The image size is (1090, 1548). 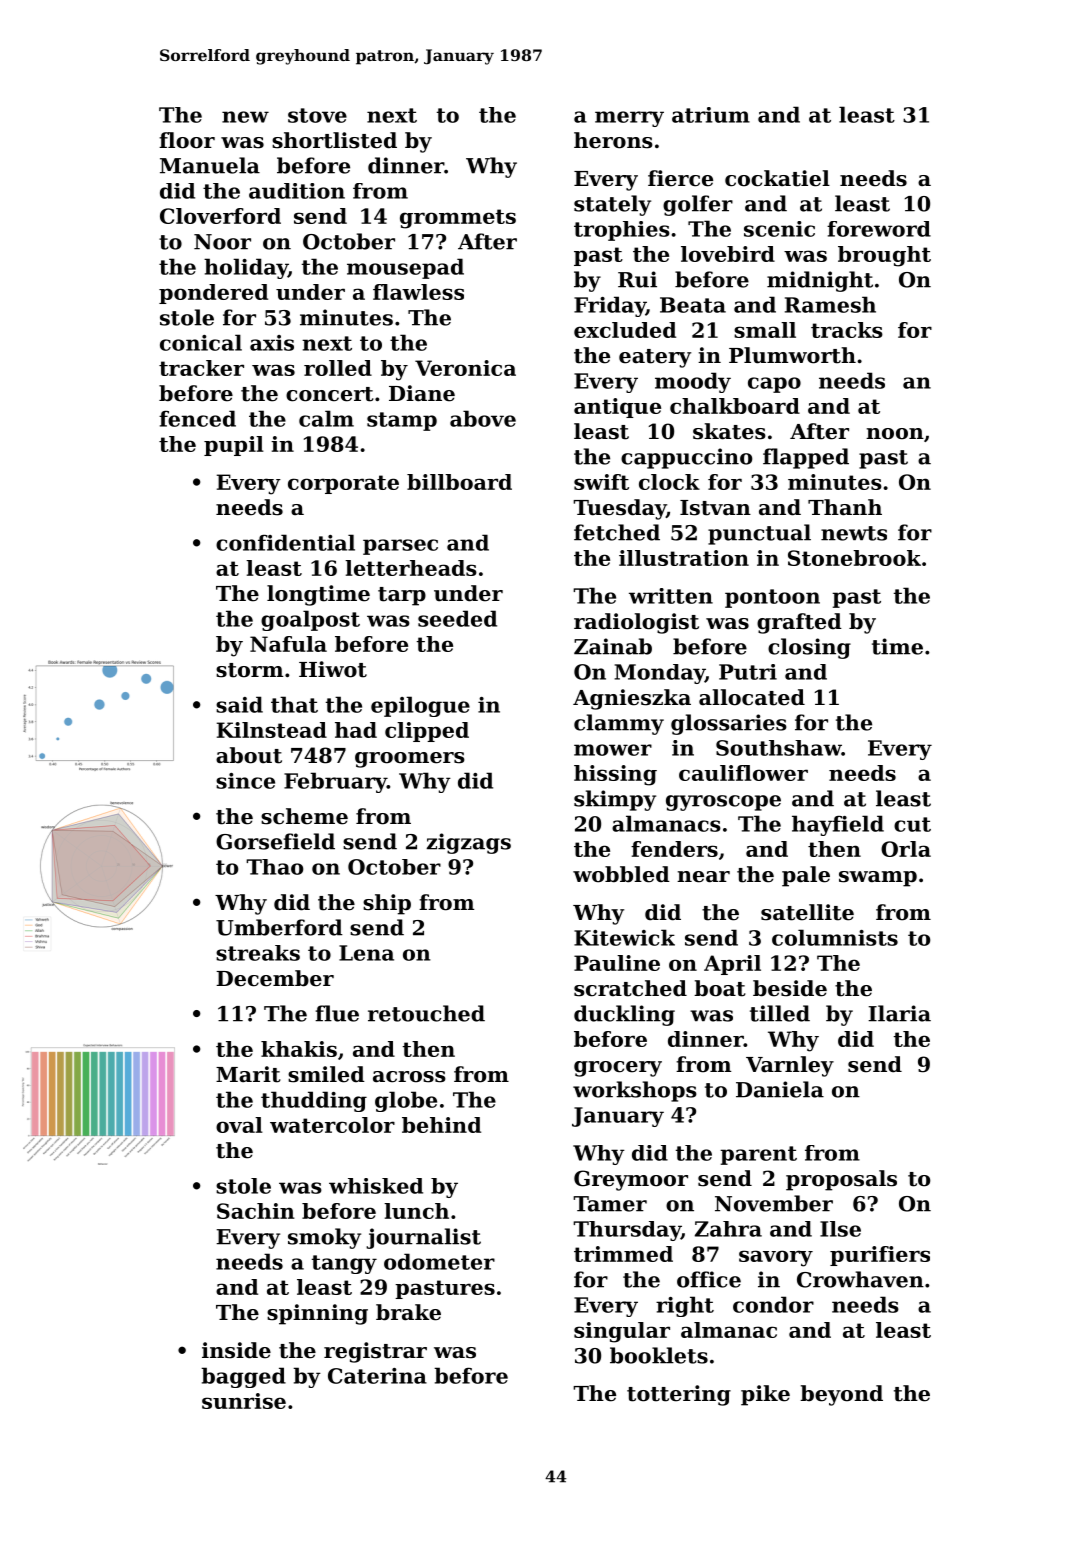 What do you see at coordinates (187, 140) in the screenshot?
I see `floor` at bounding box center [187, 140].
